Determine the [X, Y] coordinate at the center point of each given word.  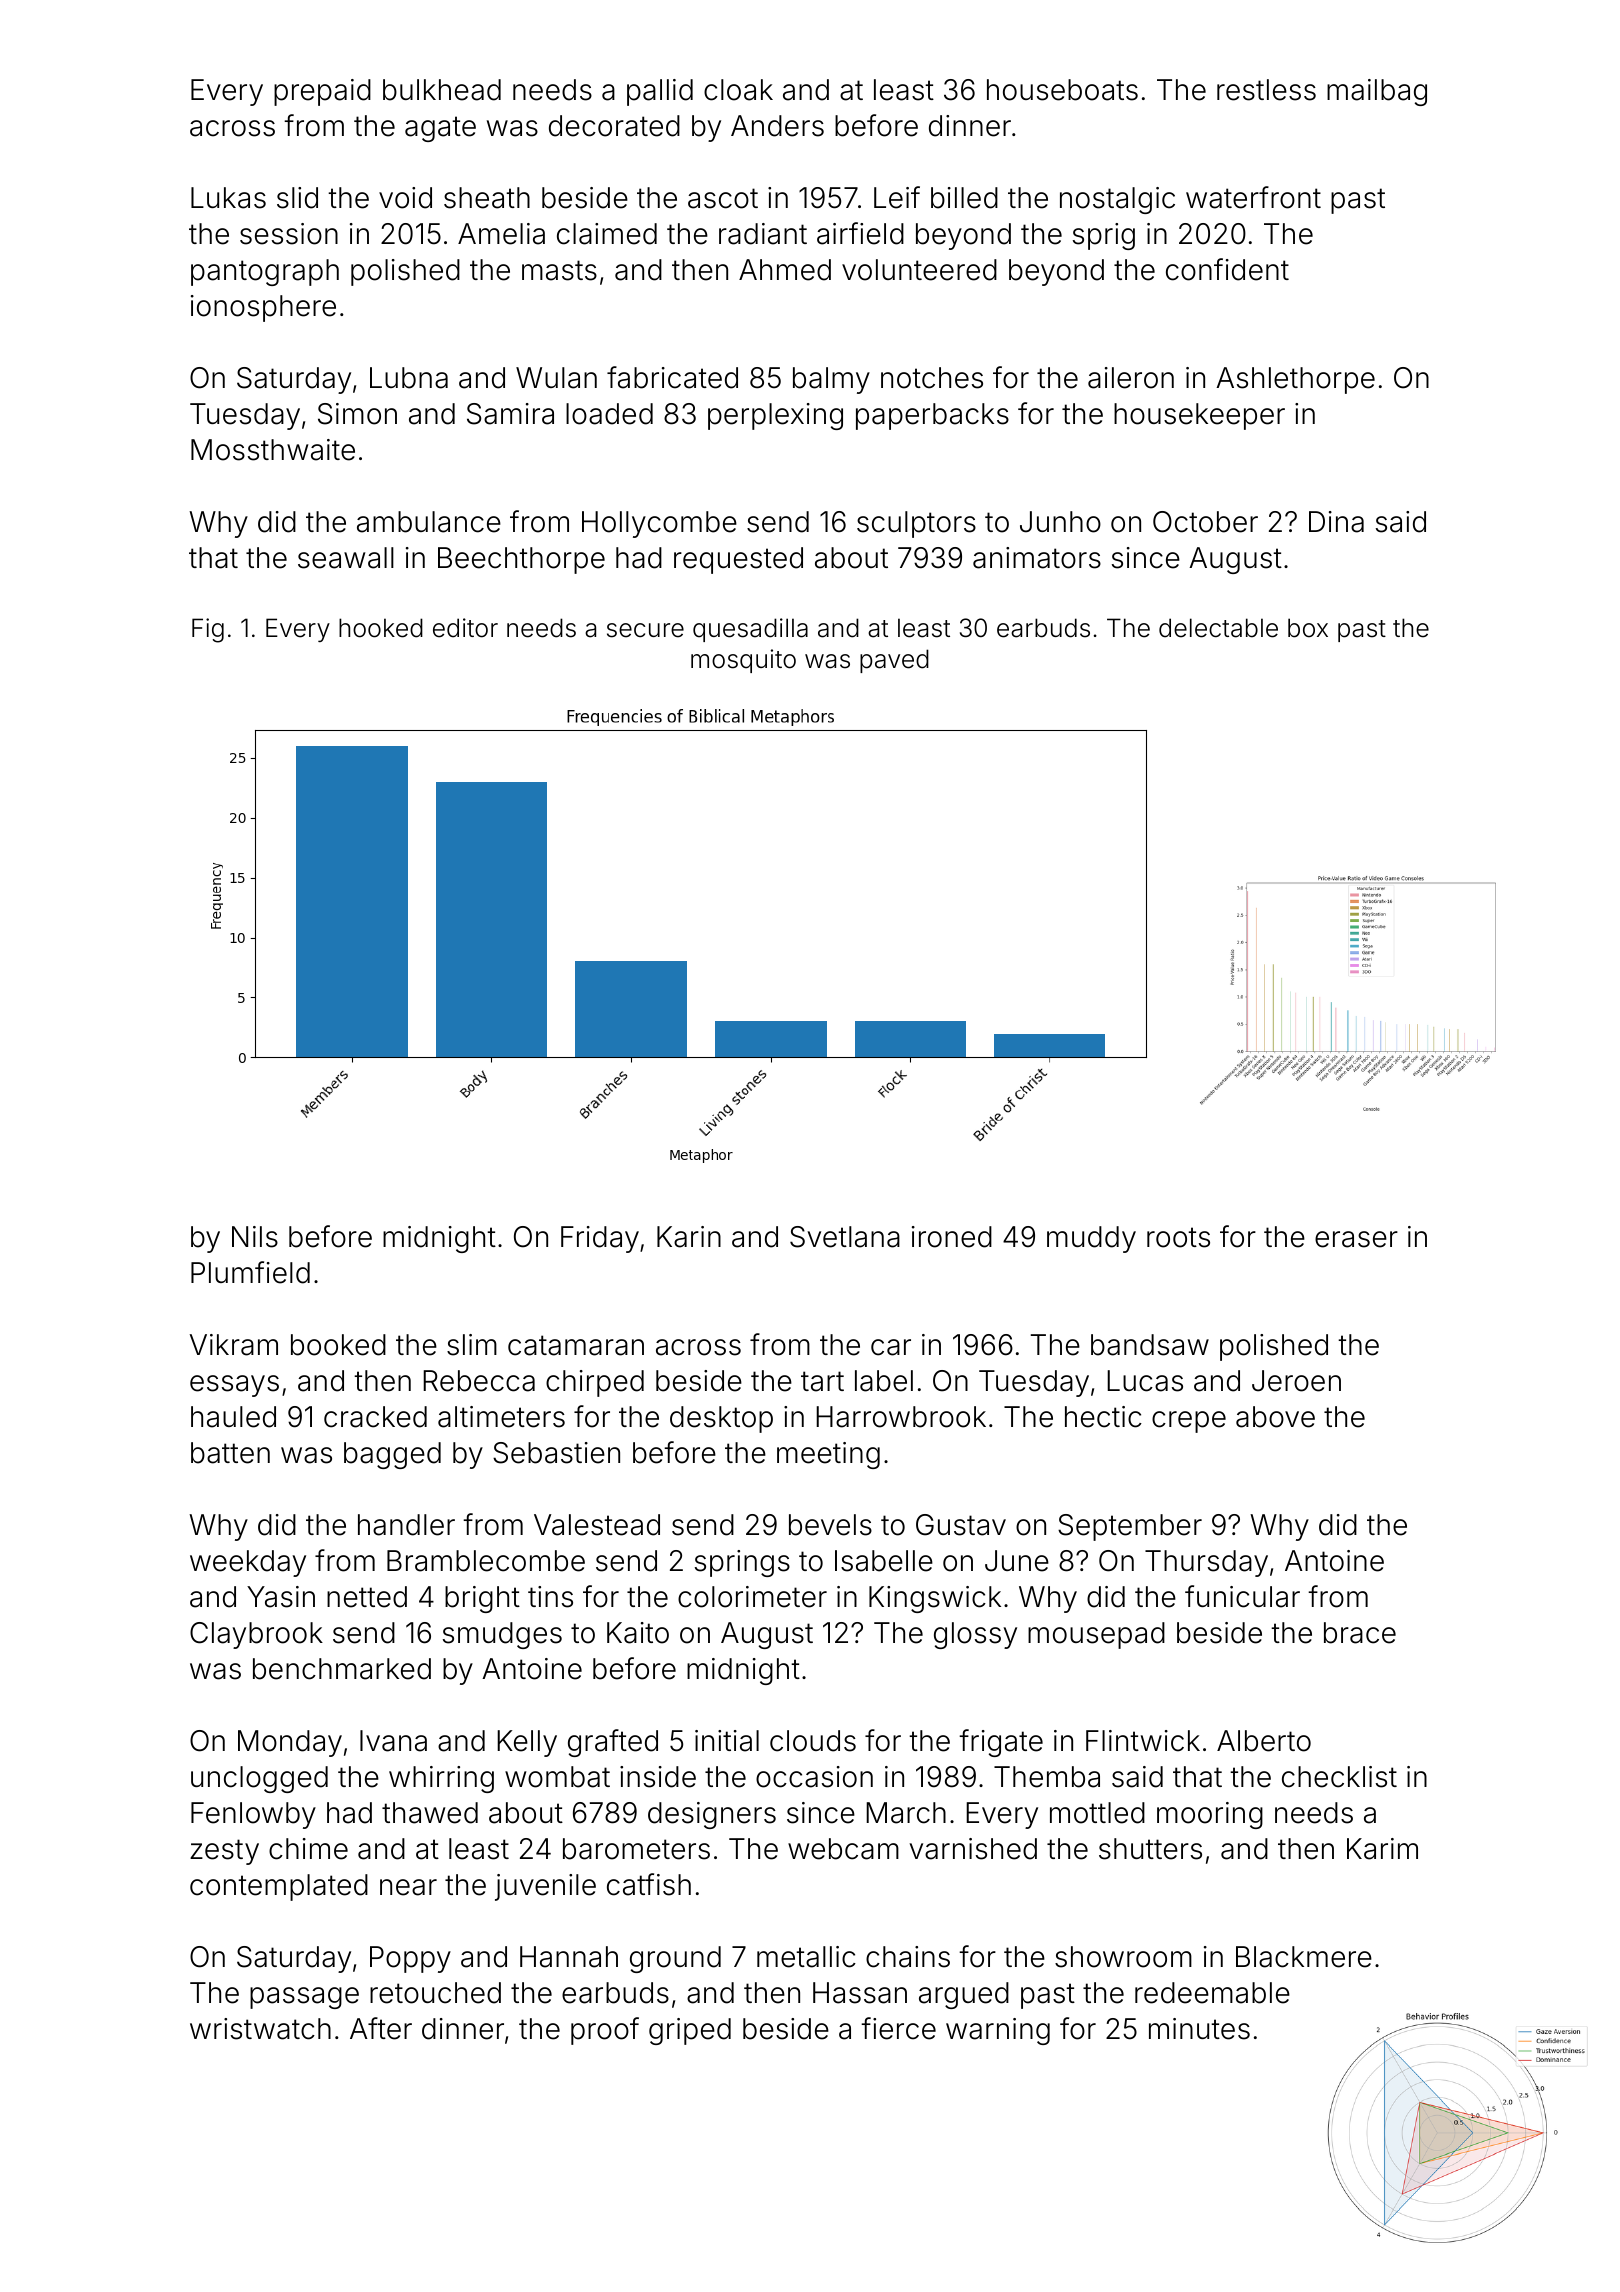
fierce [898, 2028]
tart [822, 1381]
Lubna [409, 378]
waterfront [1253, 197]
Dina [1336, 522]
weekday [248, 1563]
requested [738, 560]
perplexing [775, 416]
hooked [381, 628]
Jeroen [1296, 1381]
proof [605, 2031]
